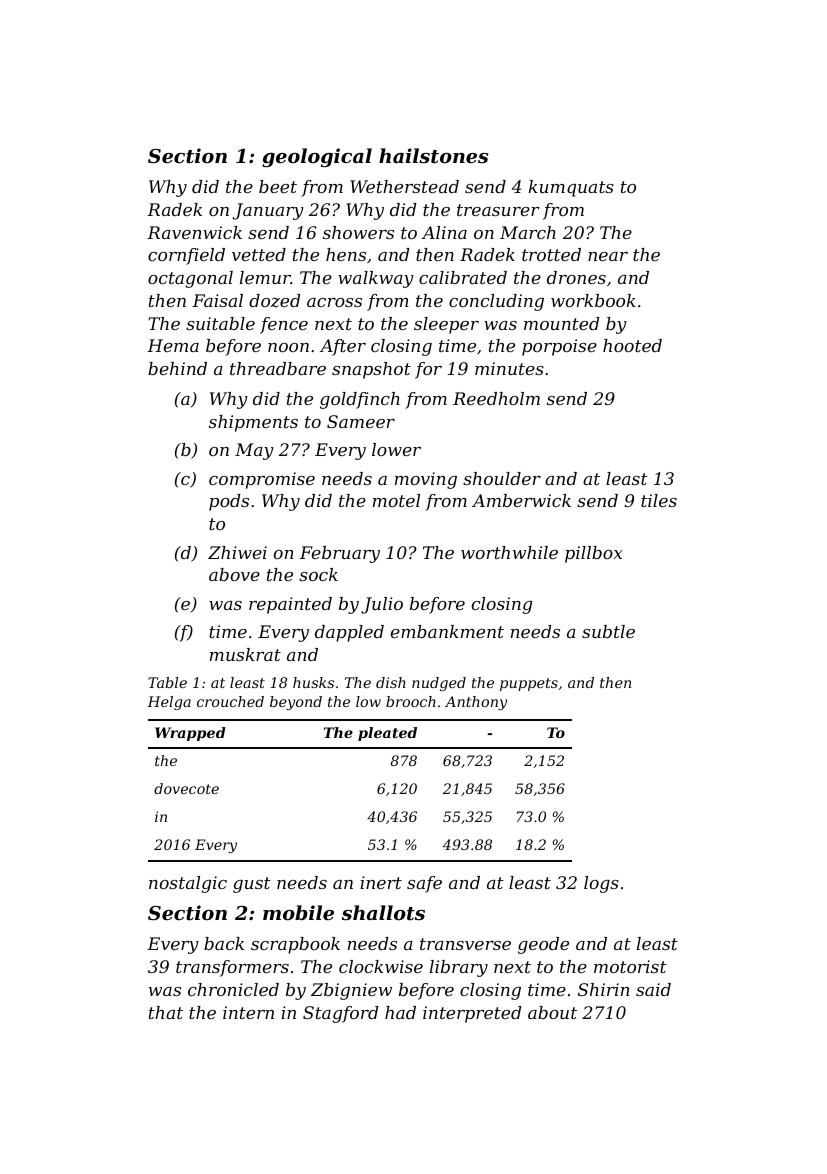 The image size is (827, 1174). I want to click on logs, so click(601, 884).
